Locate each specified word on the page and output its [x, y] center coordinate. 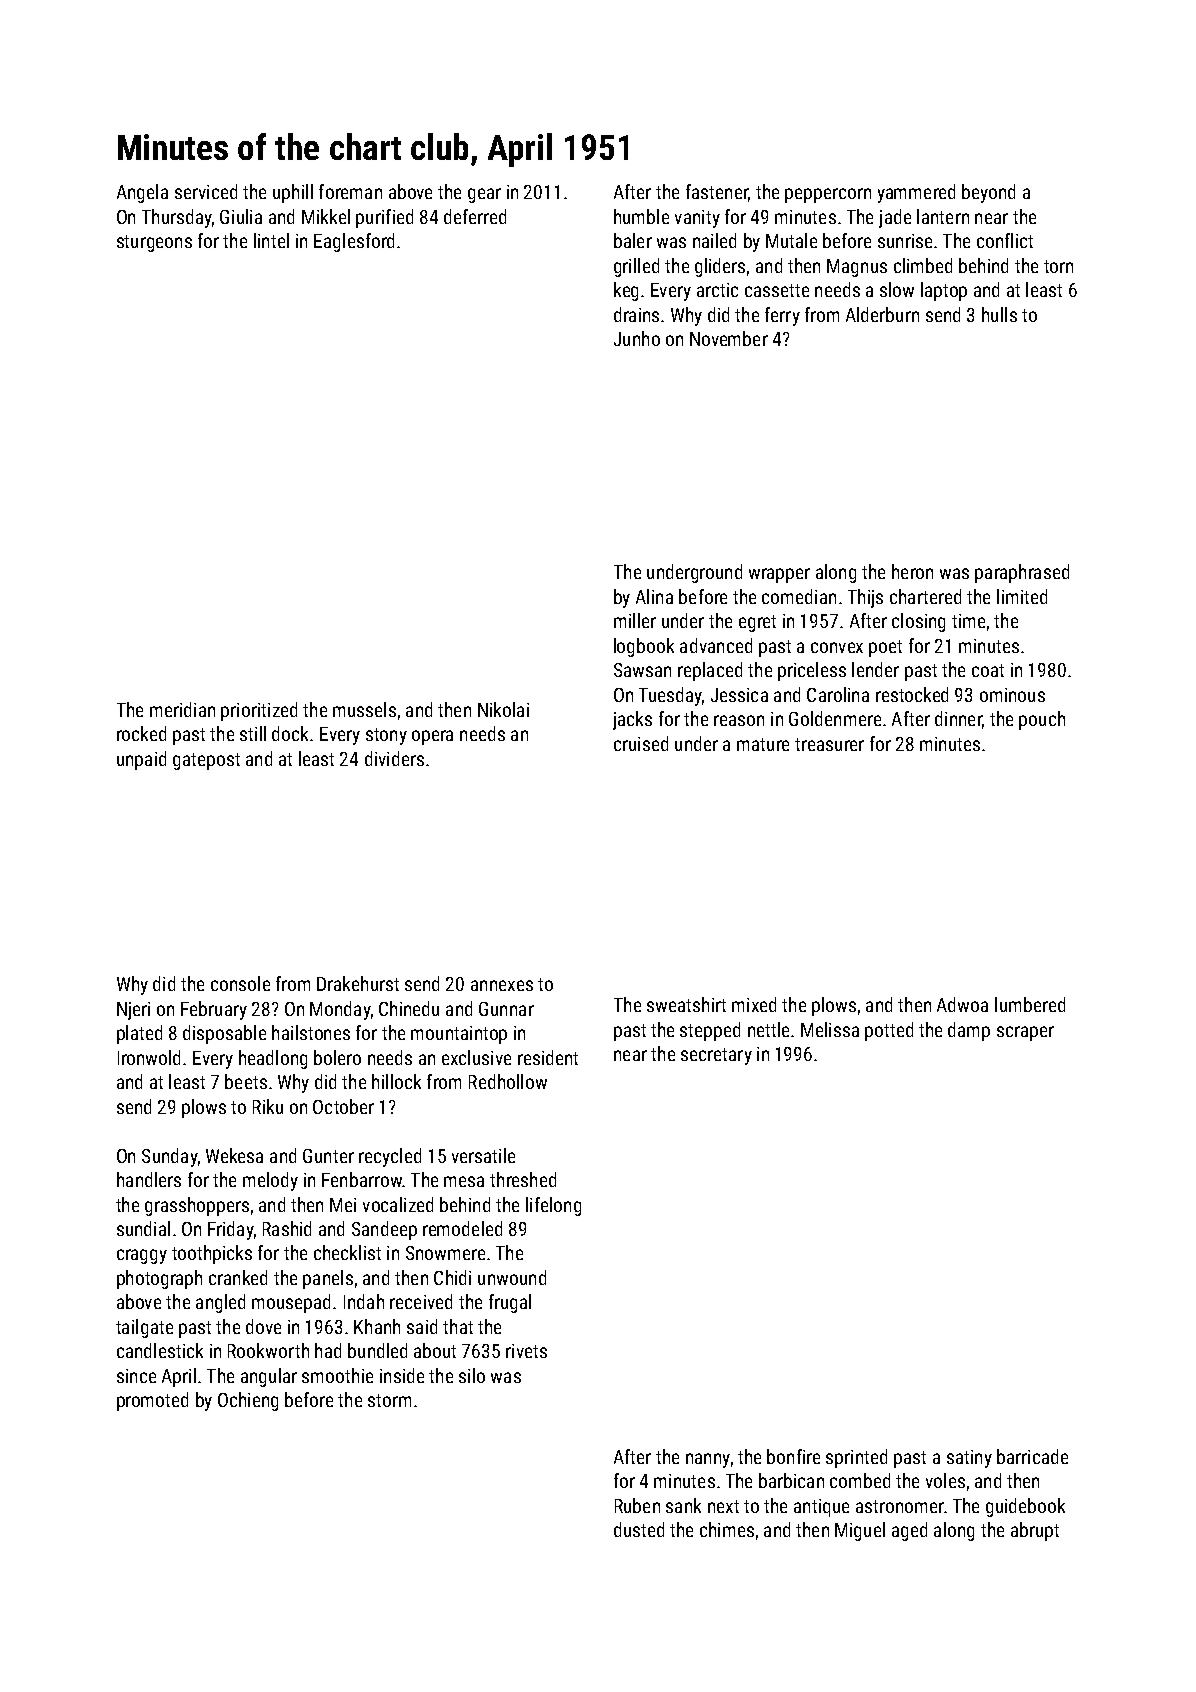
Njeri [133, 1011]
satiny [969, 1459]
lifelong [553, 1206]
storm [389, 1400]
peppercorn [828, 195]
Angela [142, 193]
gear [484, 195]
